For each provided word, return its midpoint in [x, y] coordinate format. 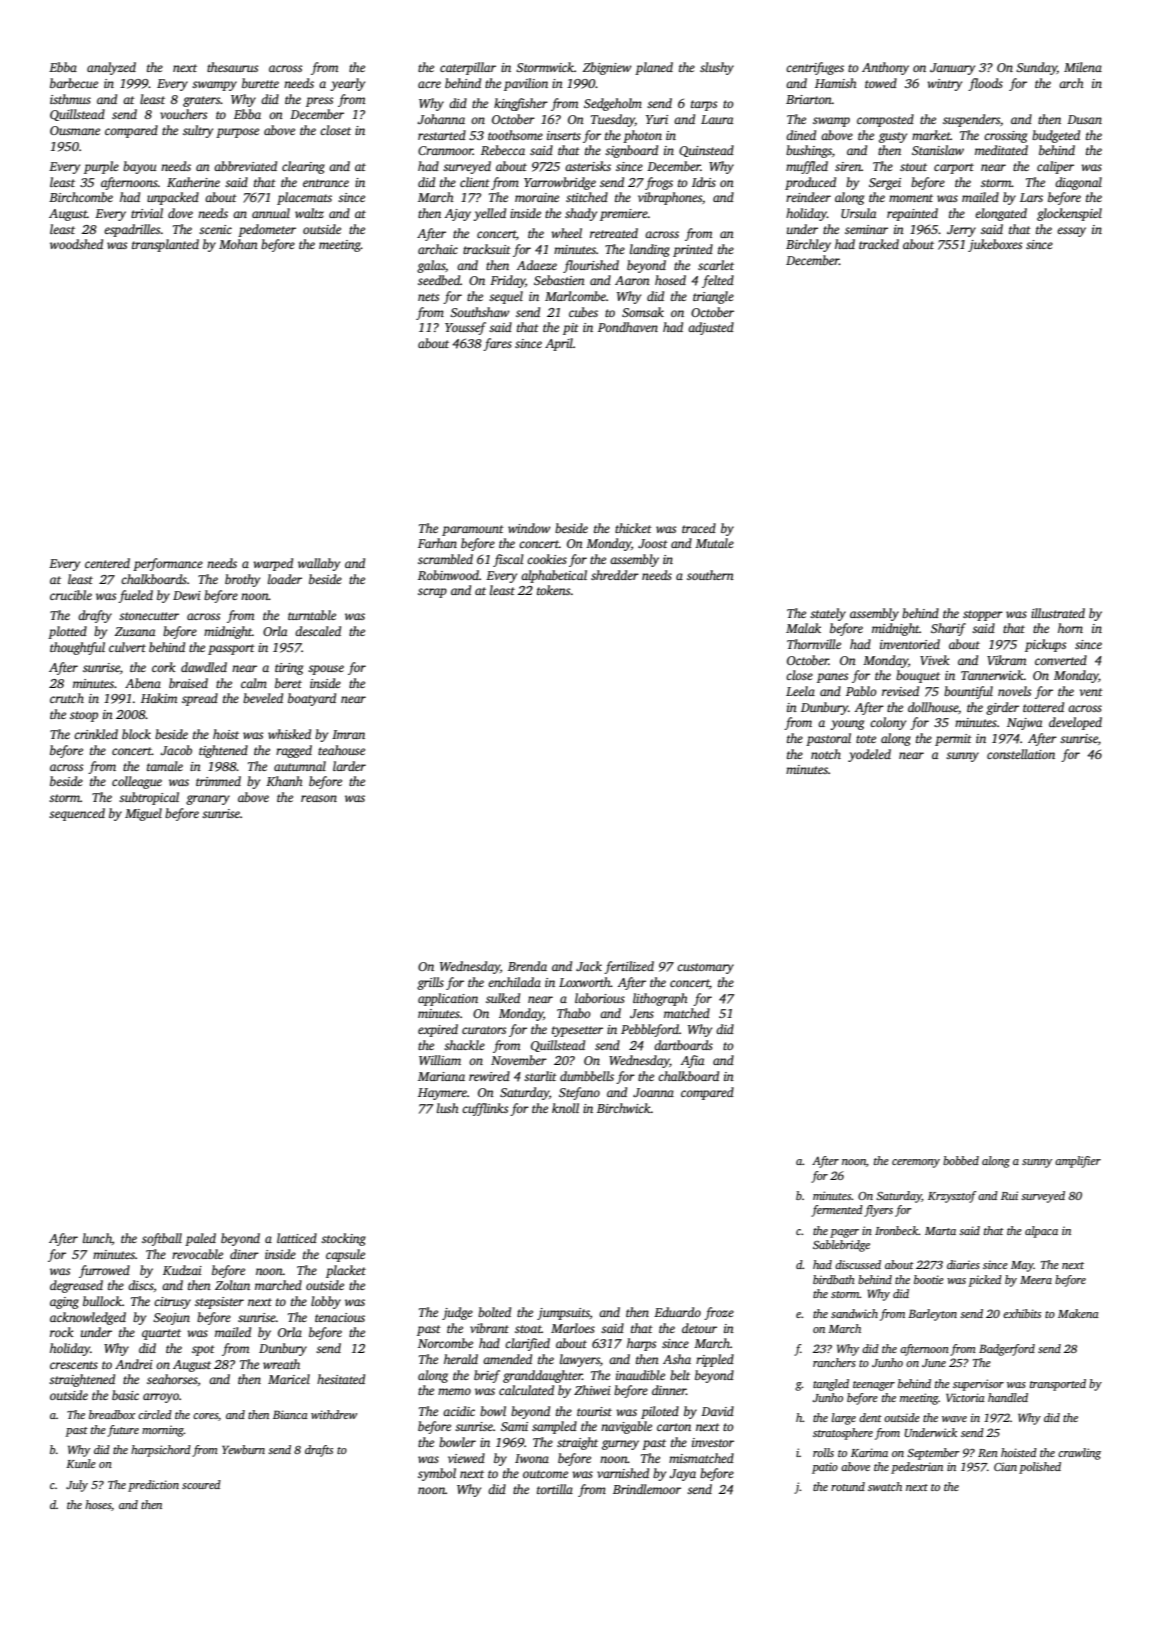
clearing [303, 167]
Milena [1083, 67]
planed [654, 68]
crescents [74, 1365]
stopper [983, 615]
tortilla [555, 1489]
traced [699, 528]
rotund [848, 1486]
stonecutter [149, 616]
